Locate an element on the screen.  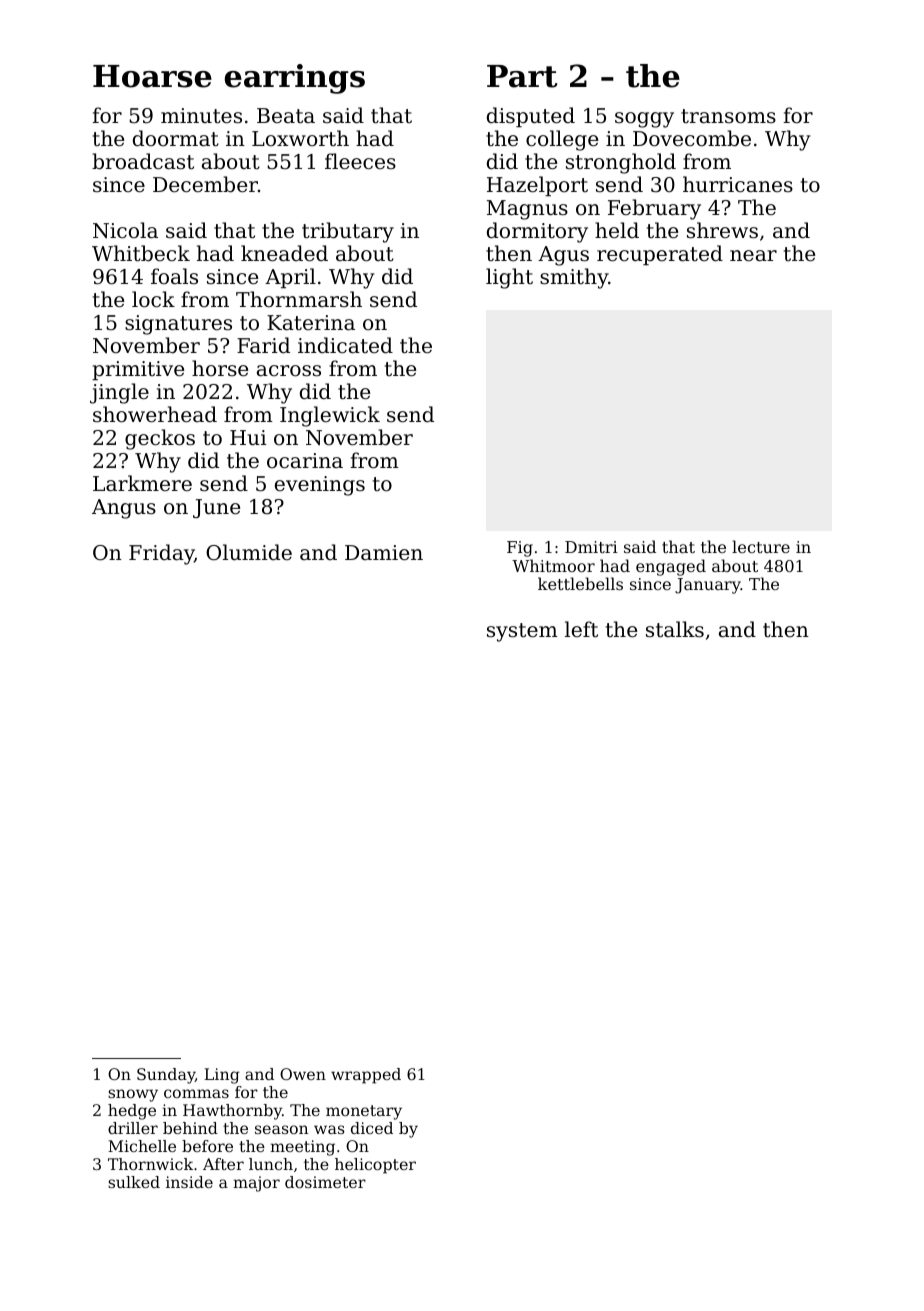
fleeces is located at coordinates (360, 161).
